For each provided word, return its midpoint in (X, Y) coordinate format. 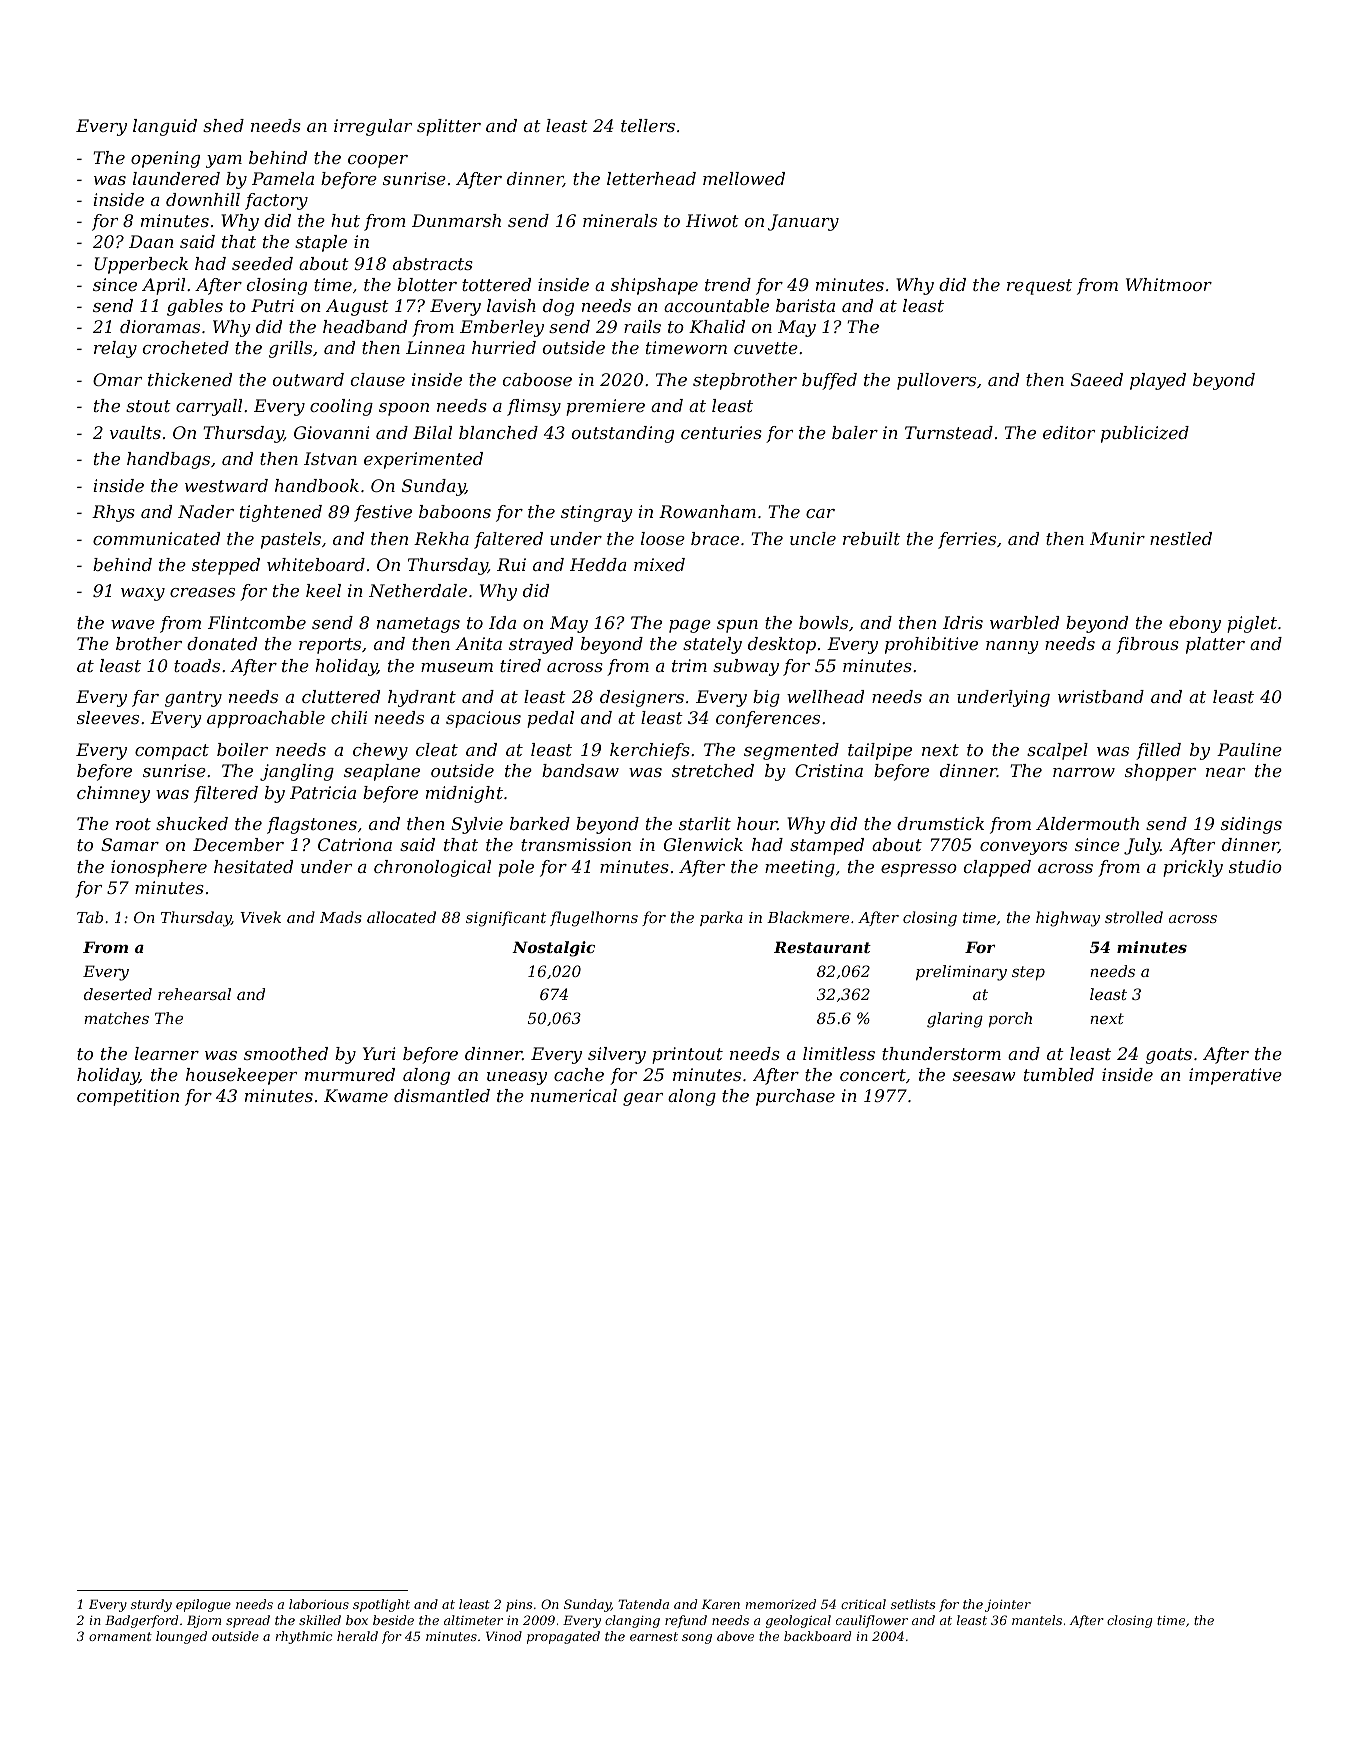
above (735, 1636)
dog (558, 307)
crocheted (186, 347)
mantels (1037, 1620)
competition (128, 1097)
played (1158, 381)
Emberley (502, 328)
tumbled (1059, 1074)
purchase (795, 1097)
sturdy (151, 1605)
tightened (281, 513)
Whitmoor (1169, 284)
